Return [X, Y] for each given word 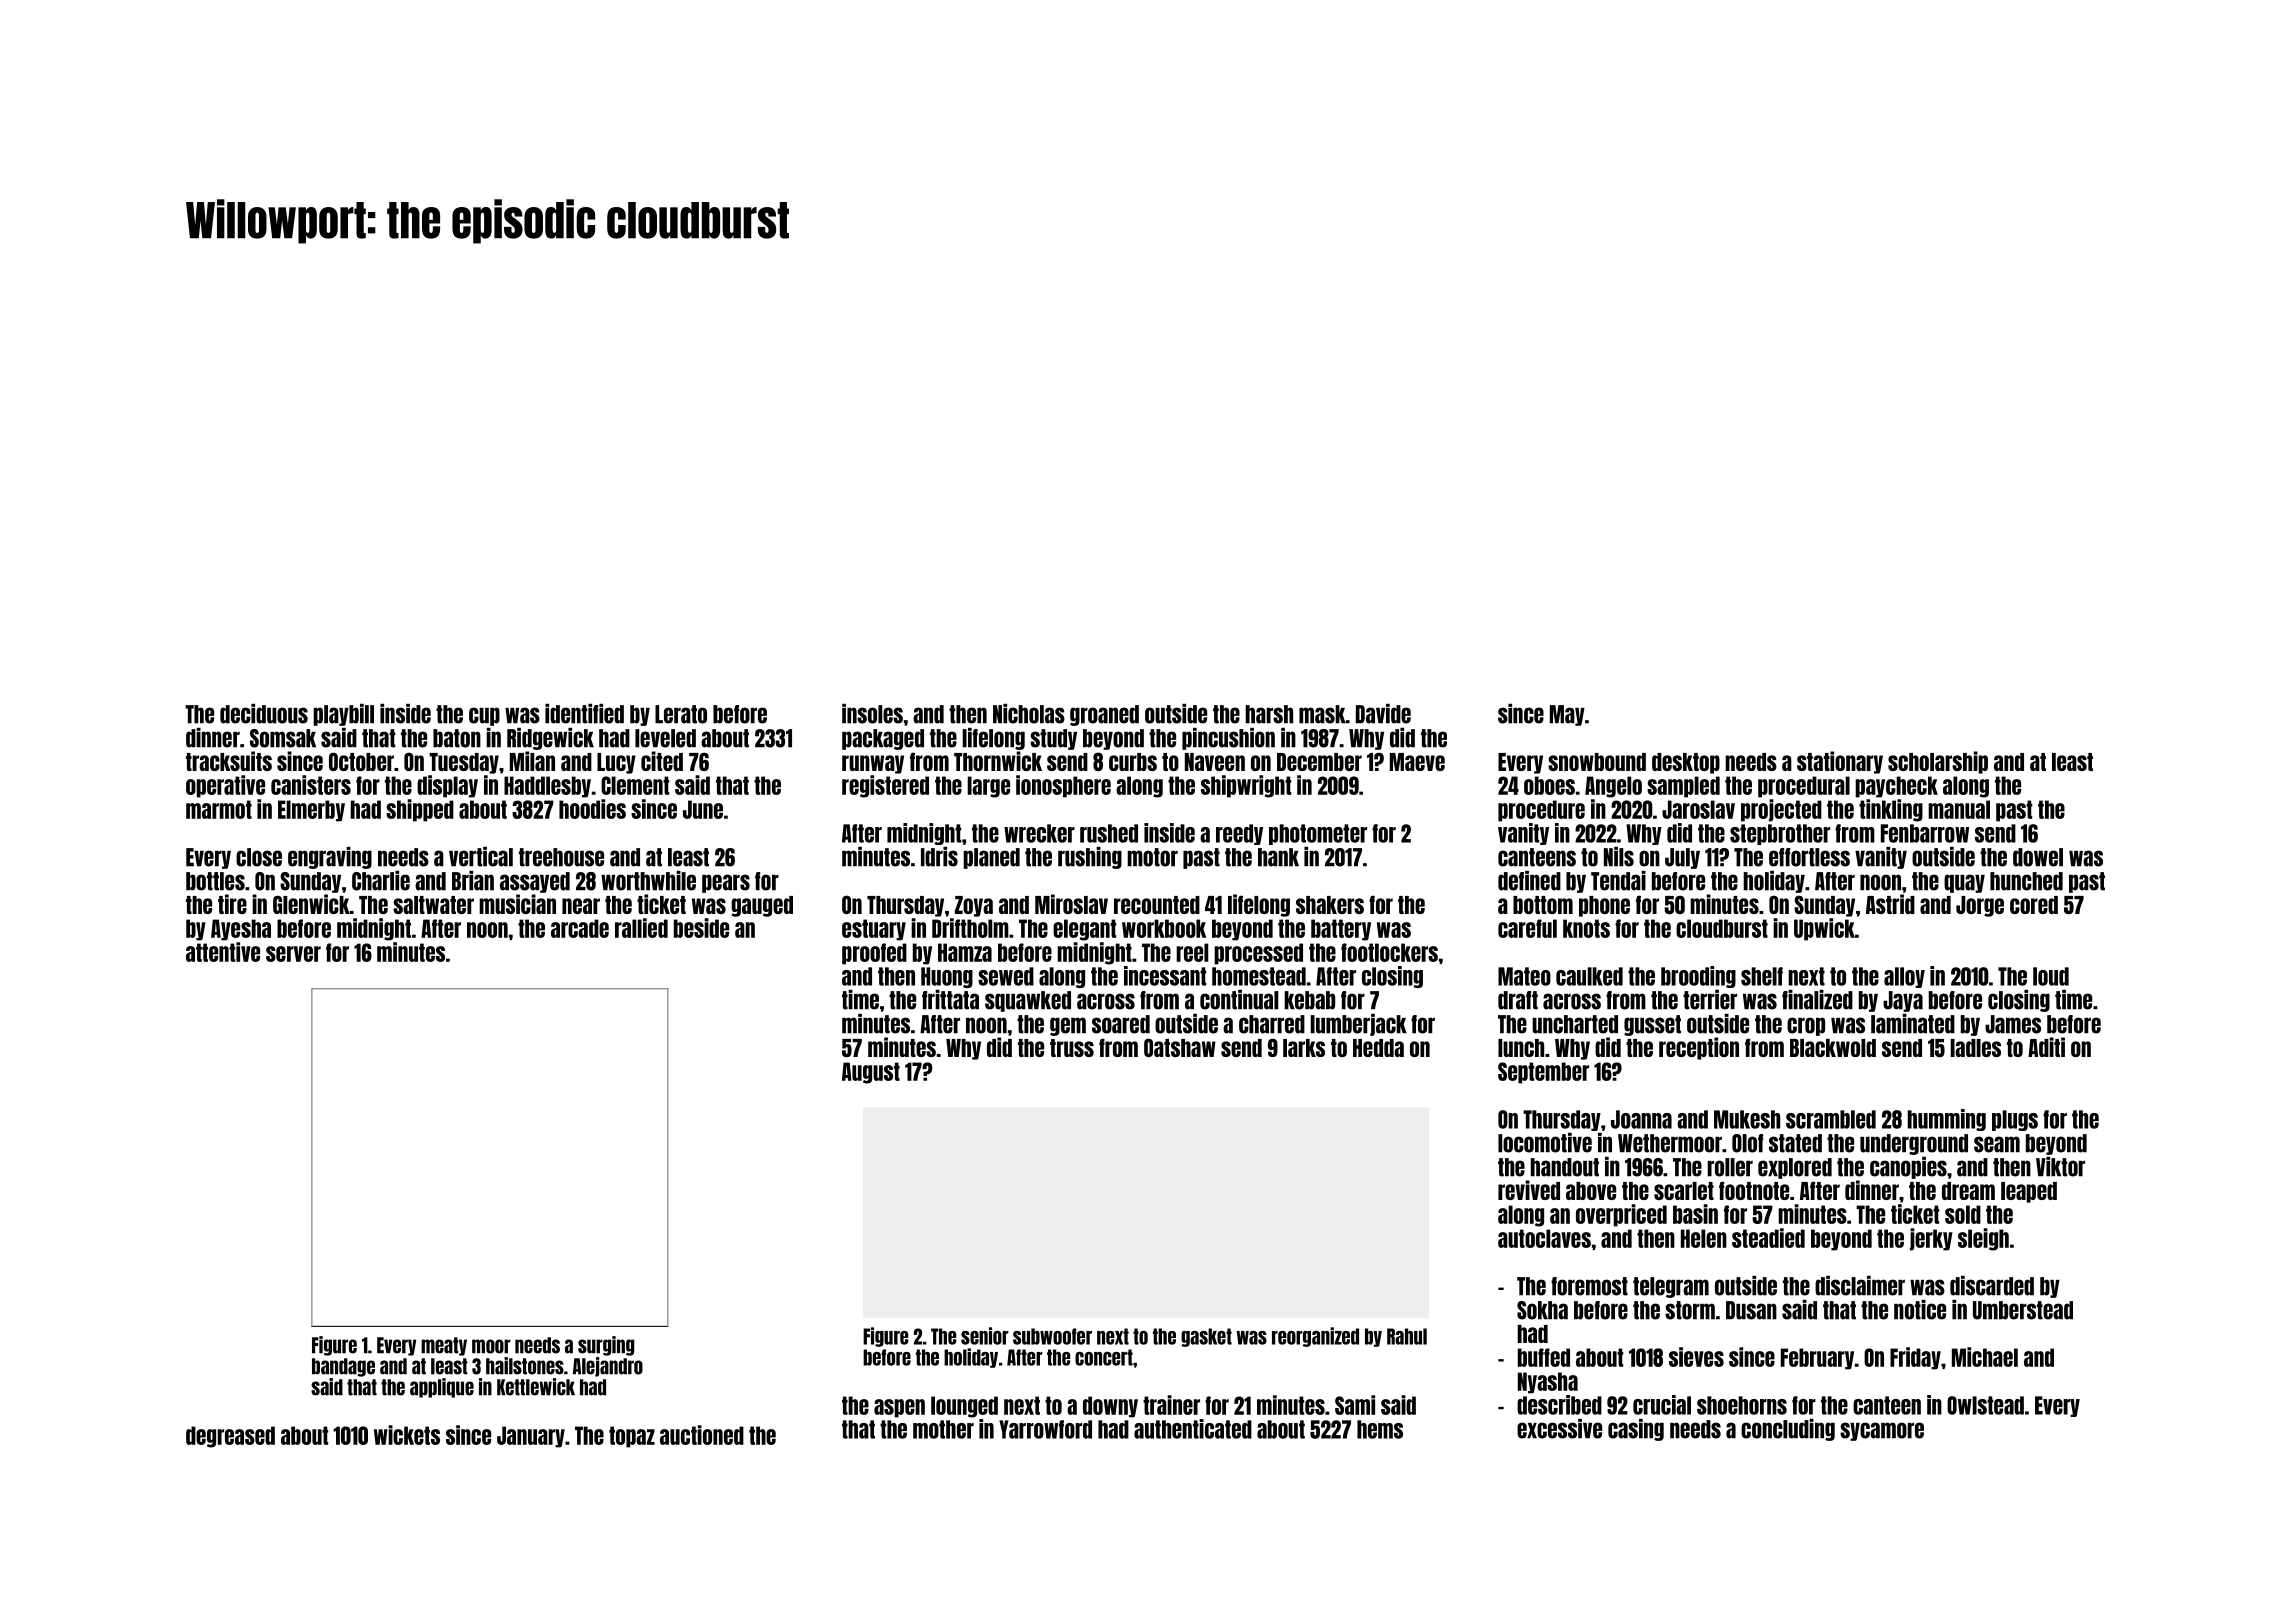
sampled [1683, 787]
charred [1272, 1024]
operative [225, 786]
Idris [939, 857]
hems [1380, 1429]
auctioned [702, 1435]
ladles [1975, 1048]
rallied [641, 928]
